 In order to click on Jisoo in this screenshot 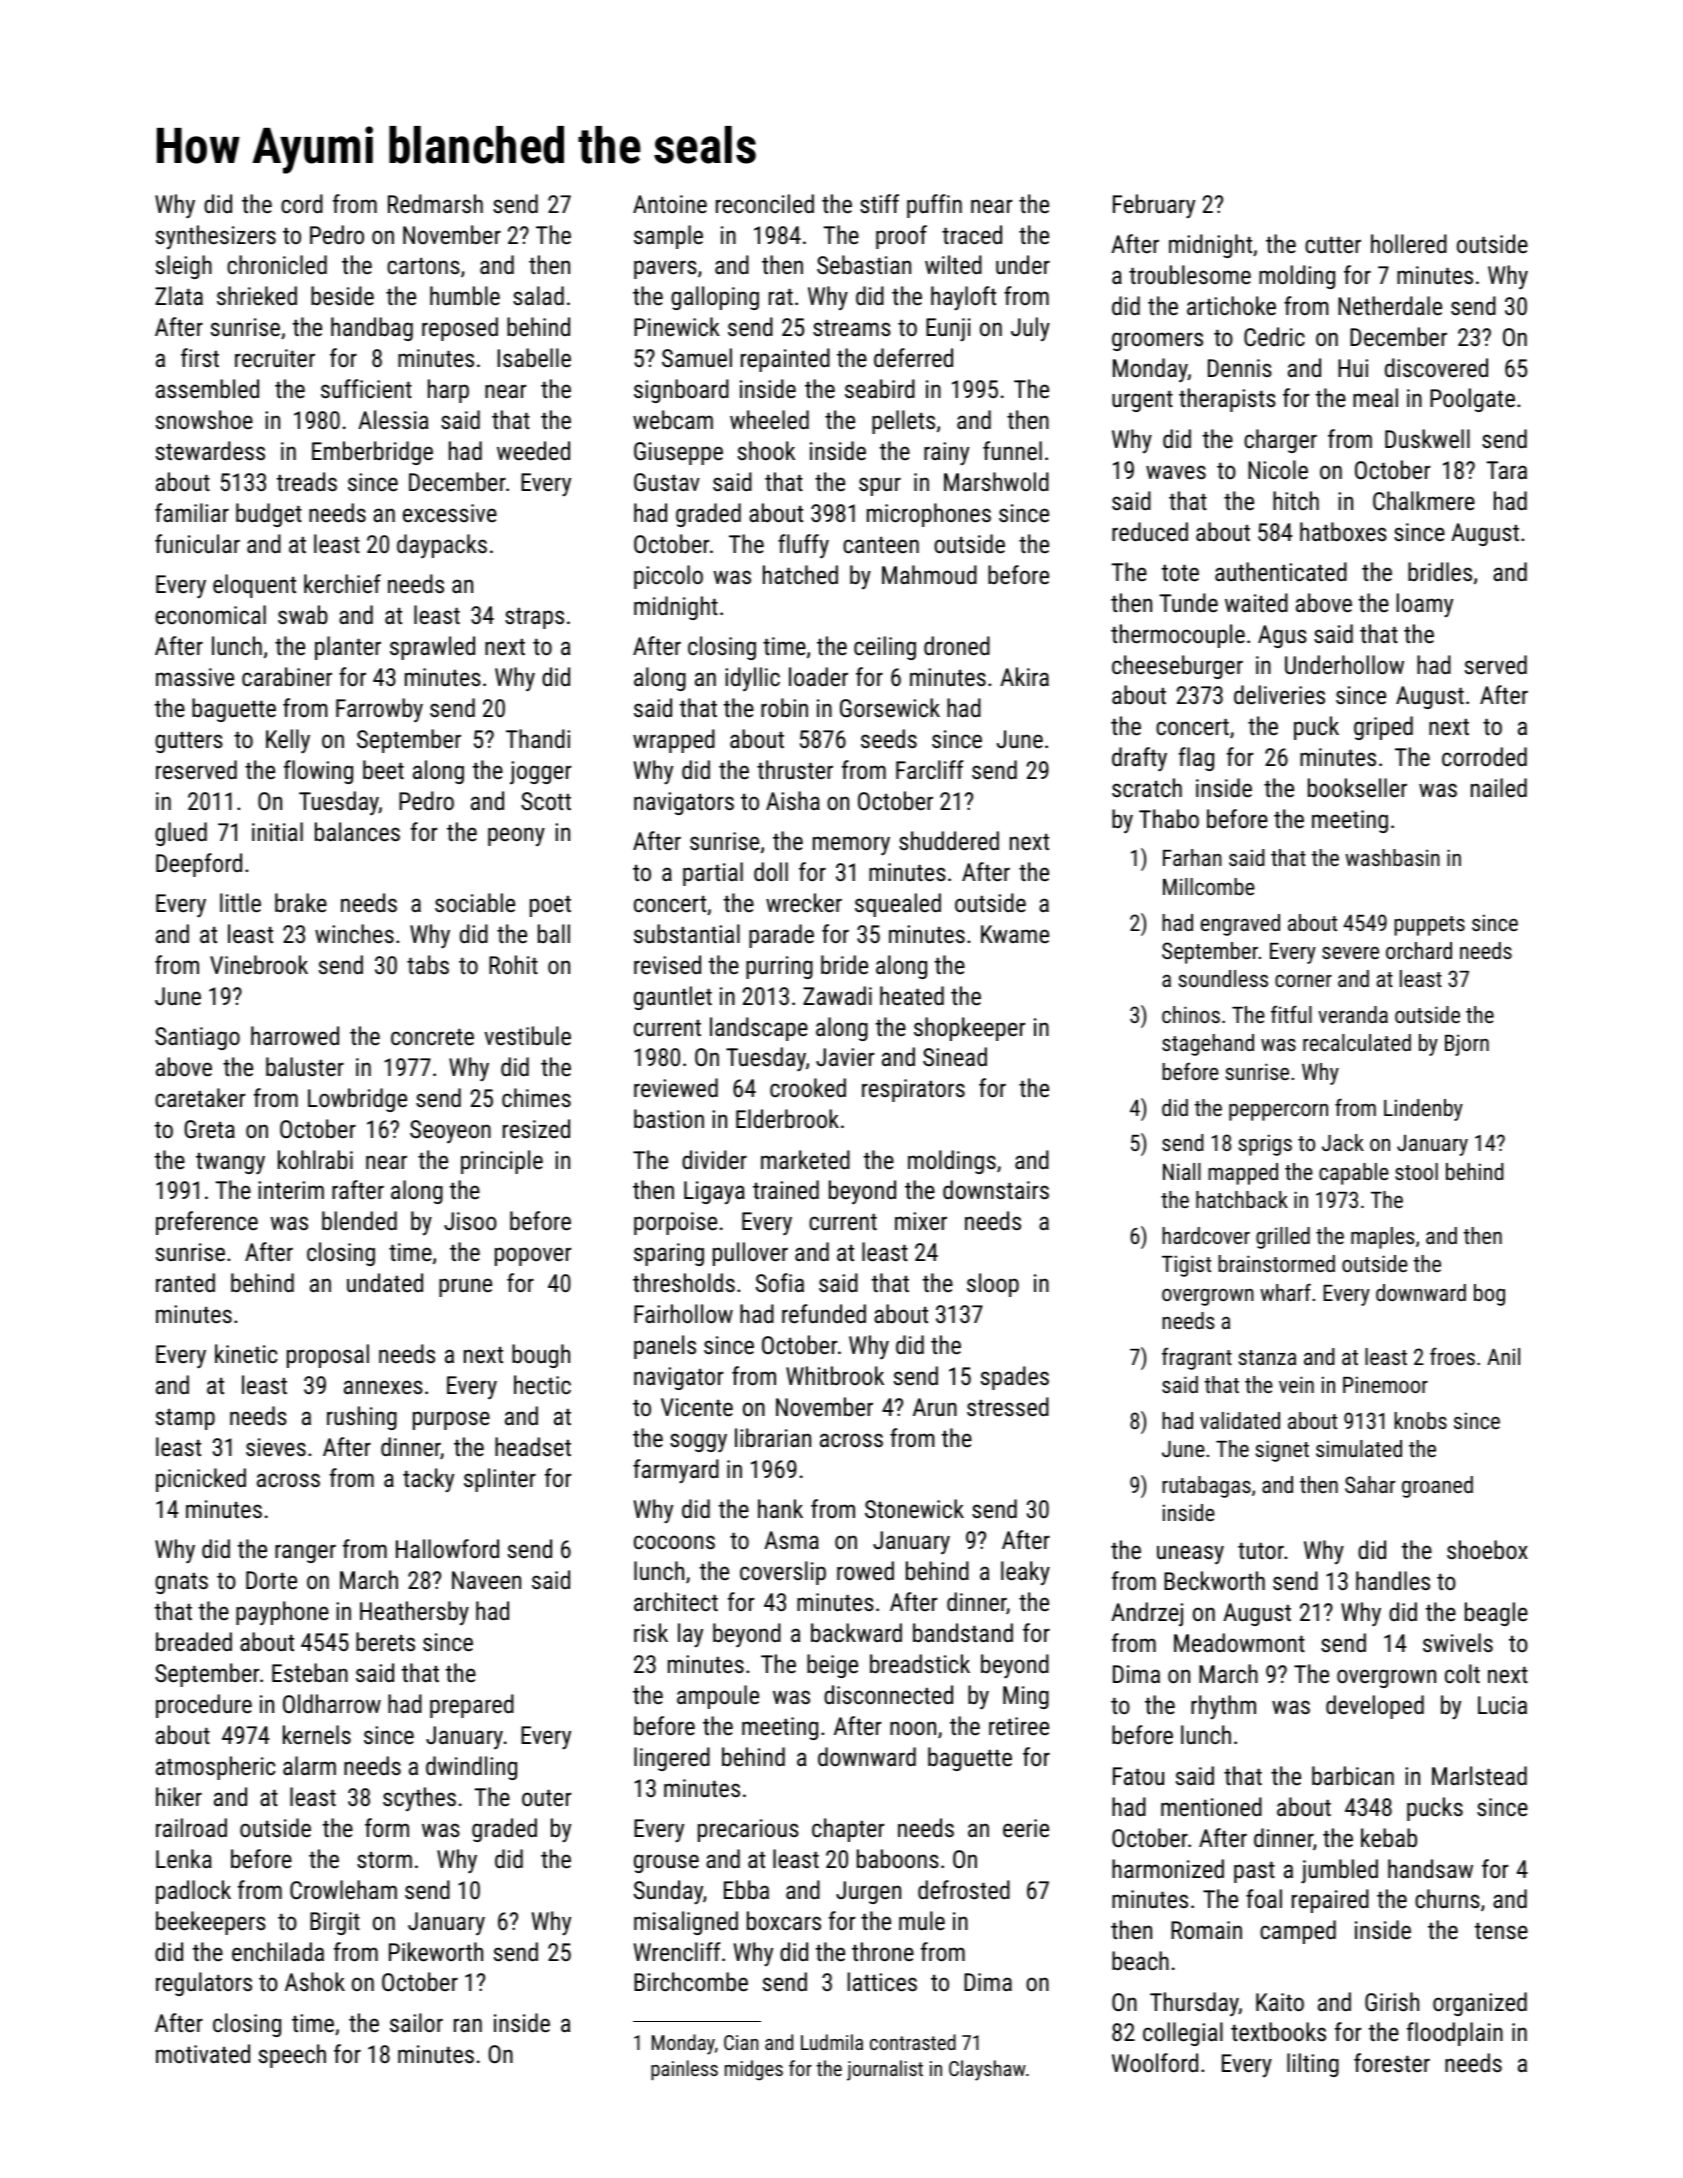, I will do `click(470, 1221)`.
